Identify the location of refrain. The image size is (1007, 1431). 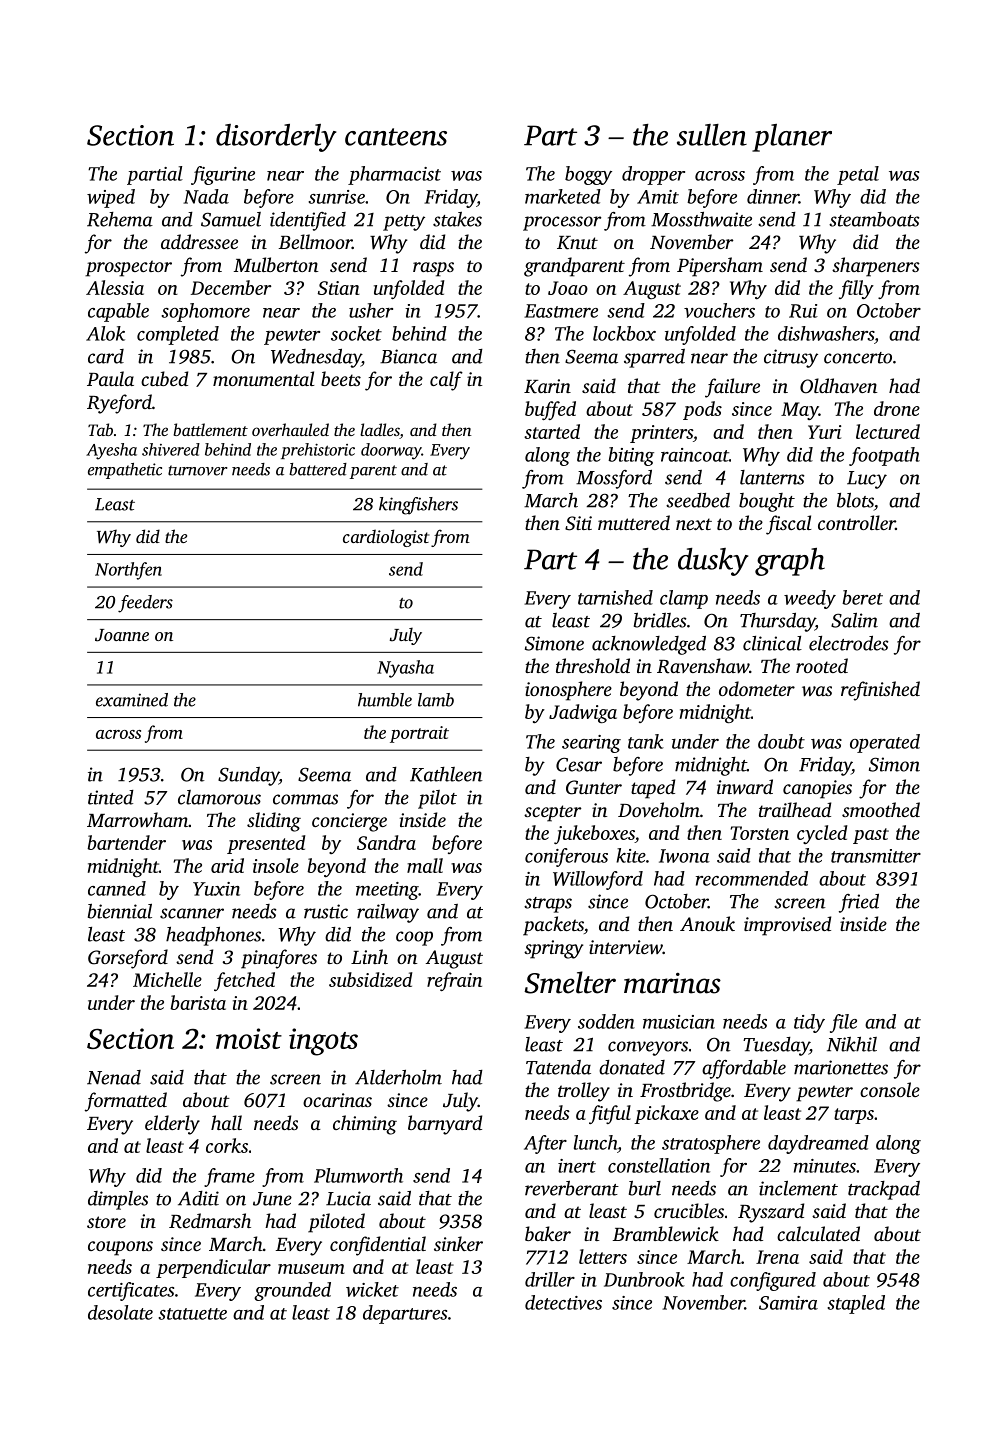
(454, 981).
